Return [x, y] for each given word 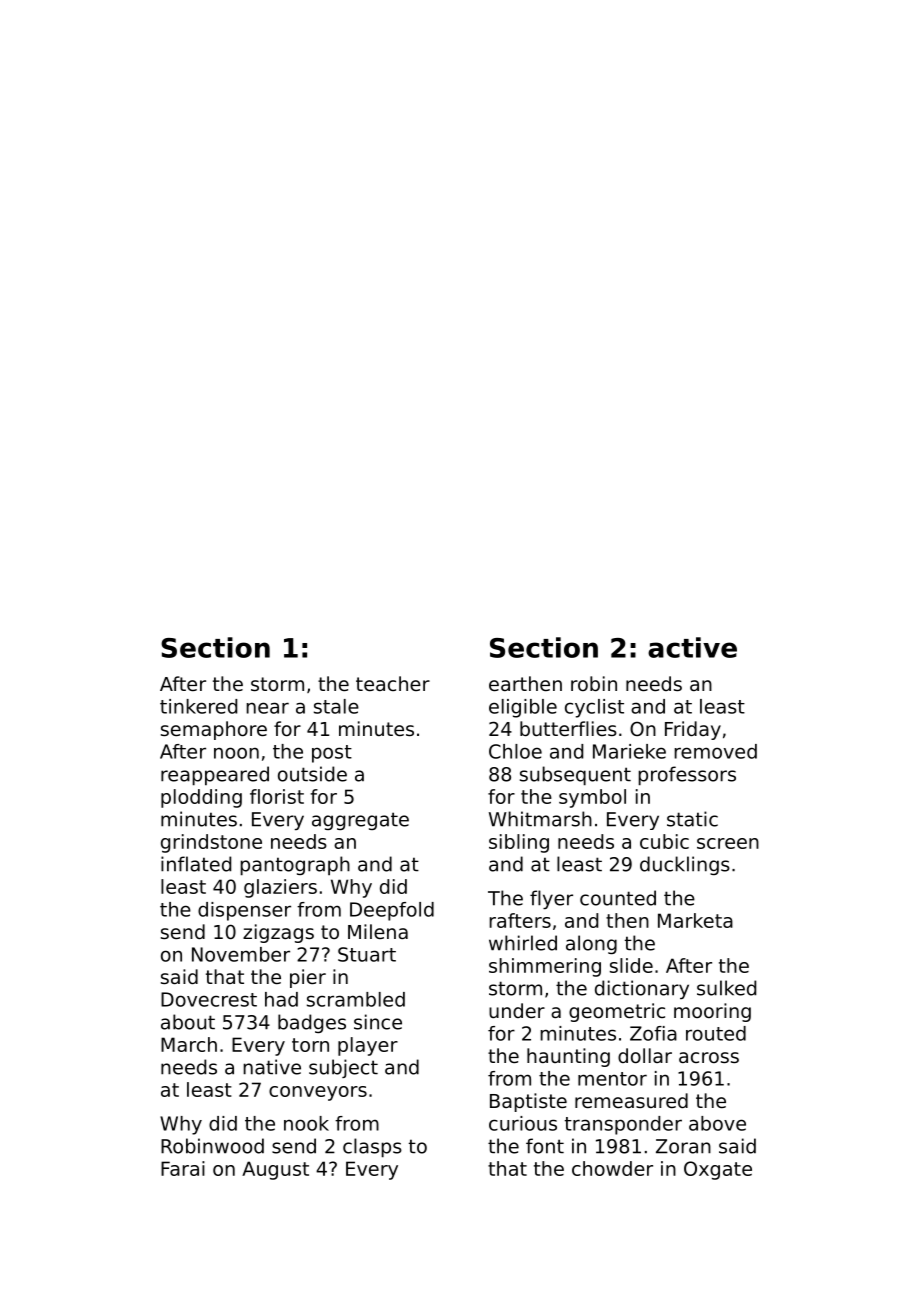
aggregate [360, 821]
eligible [523, 708]
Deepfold [392, 911]
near [267, 708]
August [275, 1170]
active [692, 647]
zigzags [278, 933]
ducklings [685, 865]
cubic [664, 841]
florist [277, 796]
